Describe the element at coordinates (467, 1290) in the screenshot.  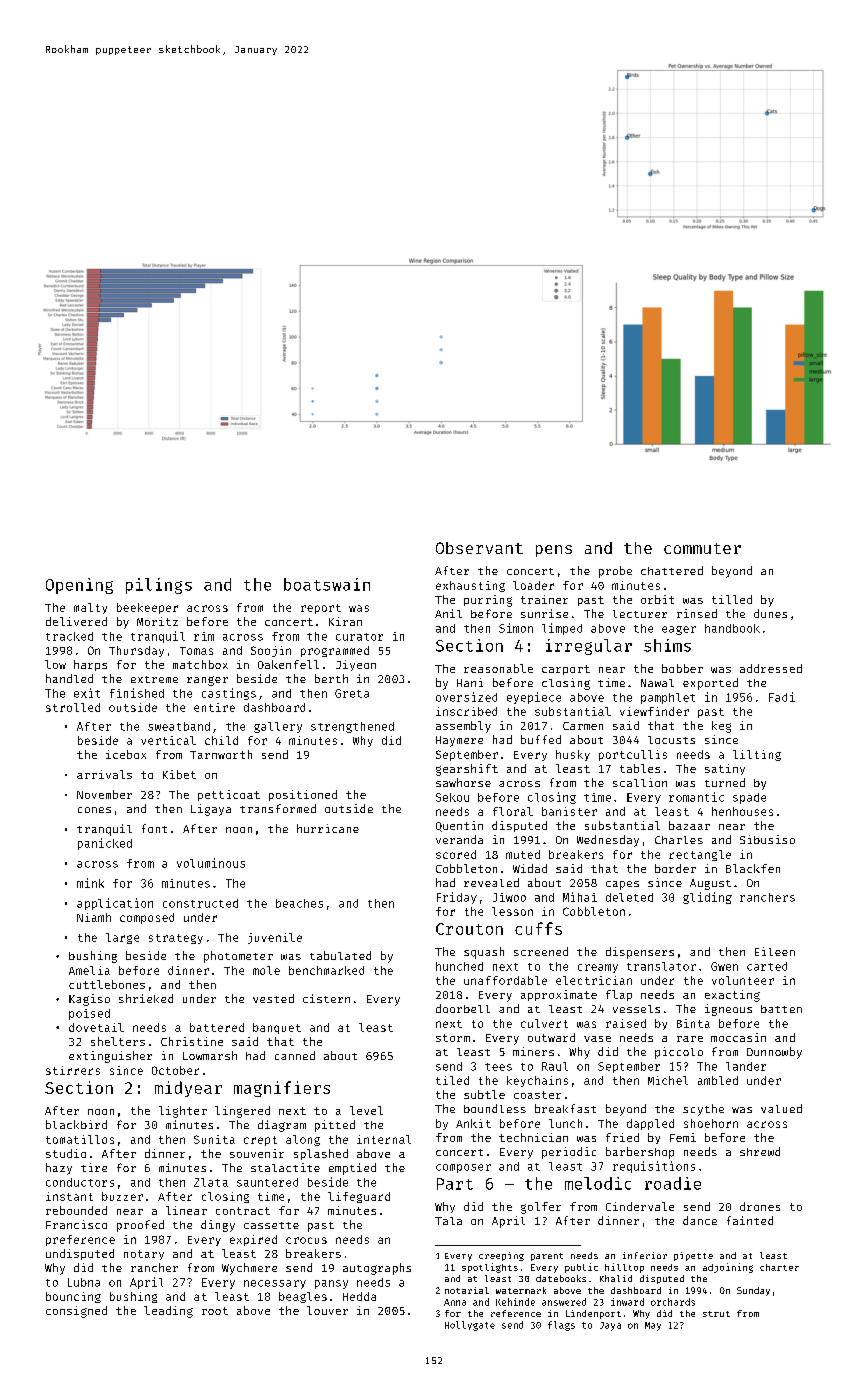
I see `notarial` at that location.
